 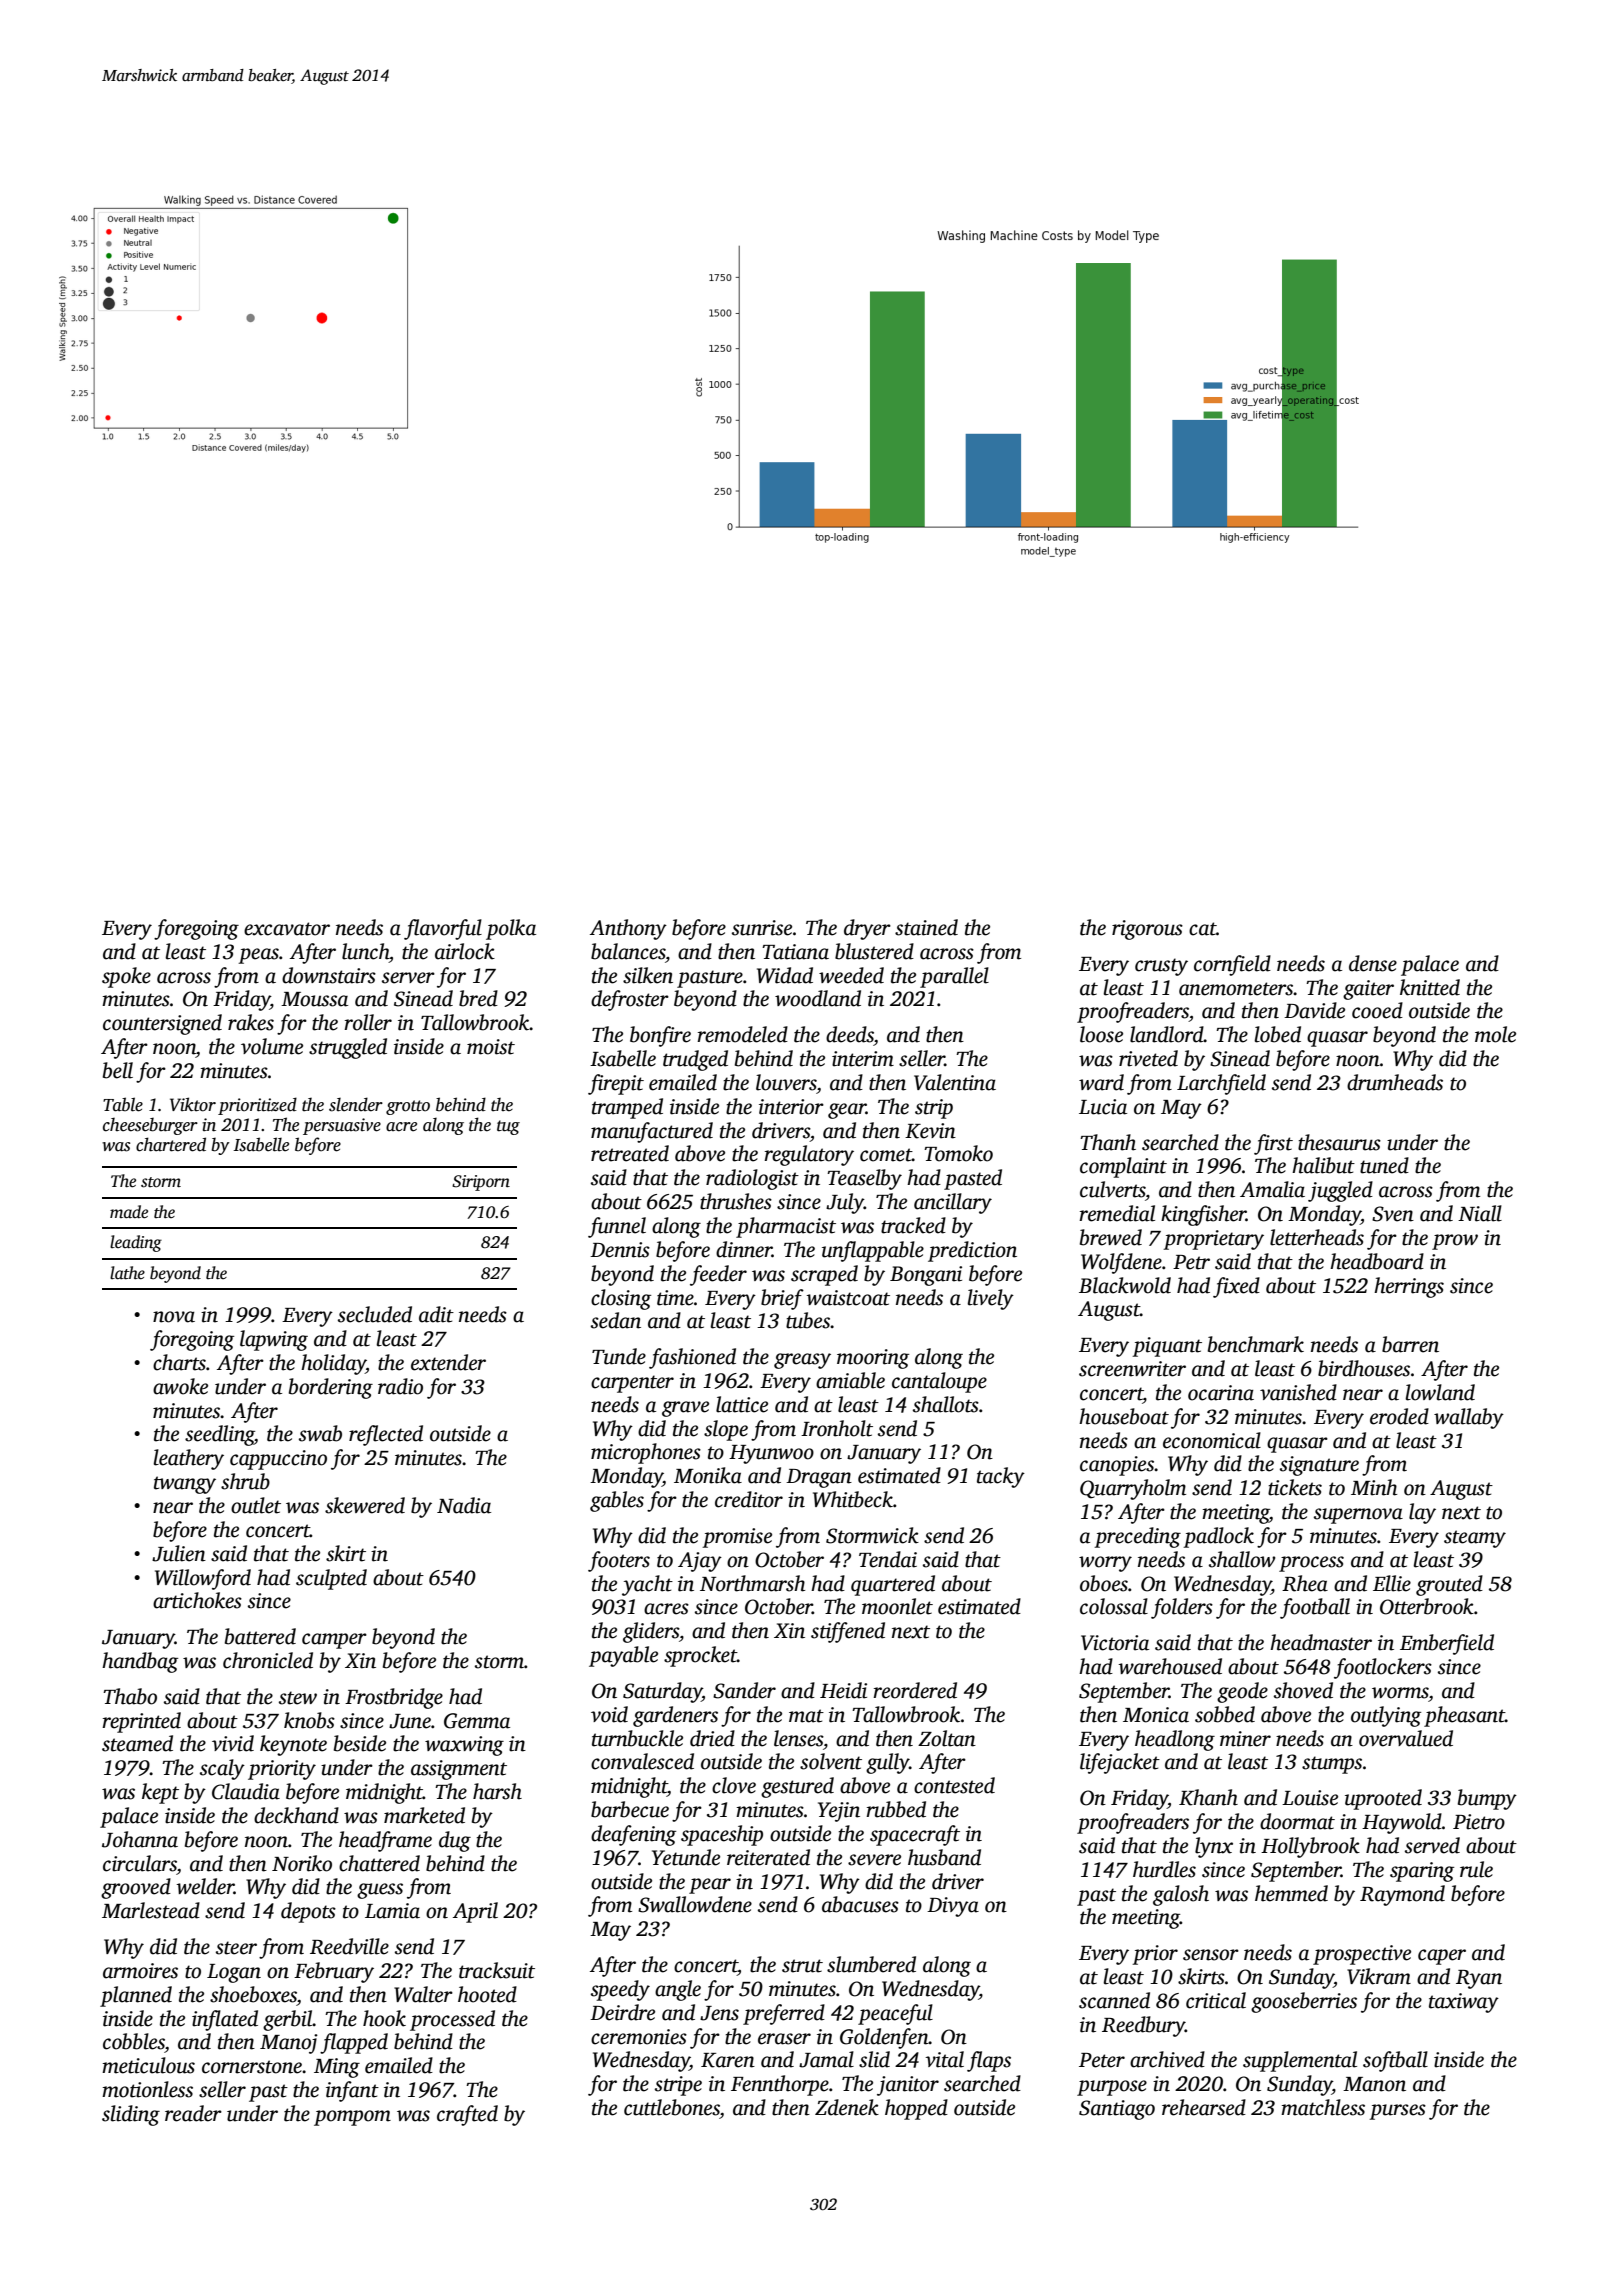 I want to click on husband, so click(x=944, y=1857).
